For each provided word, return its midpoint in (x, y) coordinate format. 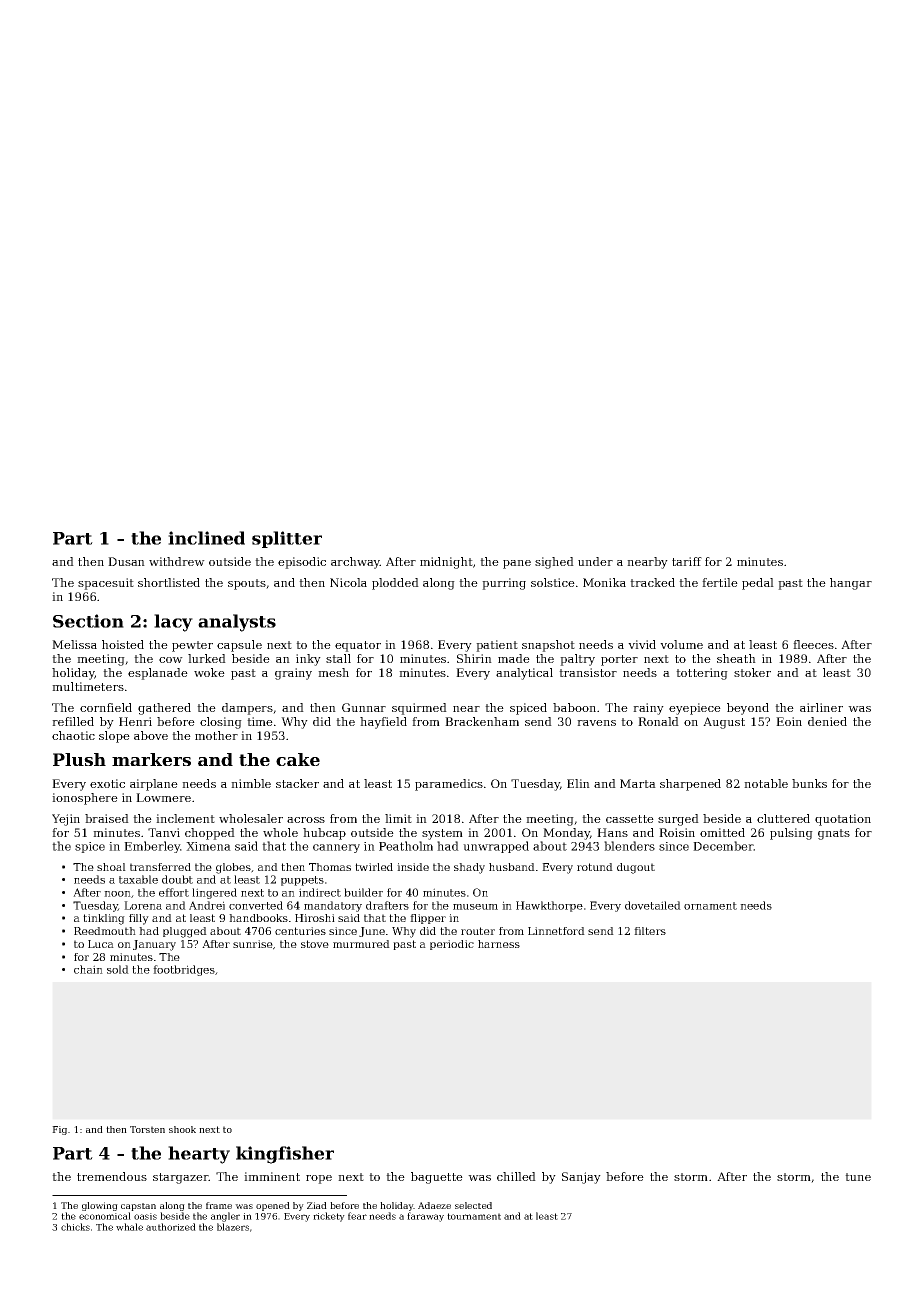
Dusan (126, 561)
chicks (75, 1227)
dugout (636, 868)
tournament (474, 1216)
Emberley (152, 847)
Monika (604, 582)
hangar (851, 584)
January (154, 945)
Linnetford (556, 931)
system (442, 834)
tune (858, 1177)
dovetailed (653, 905)
